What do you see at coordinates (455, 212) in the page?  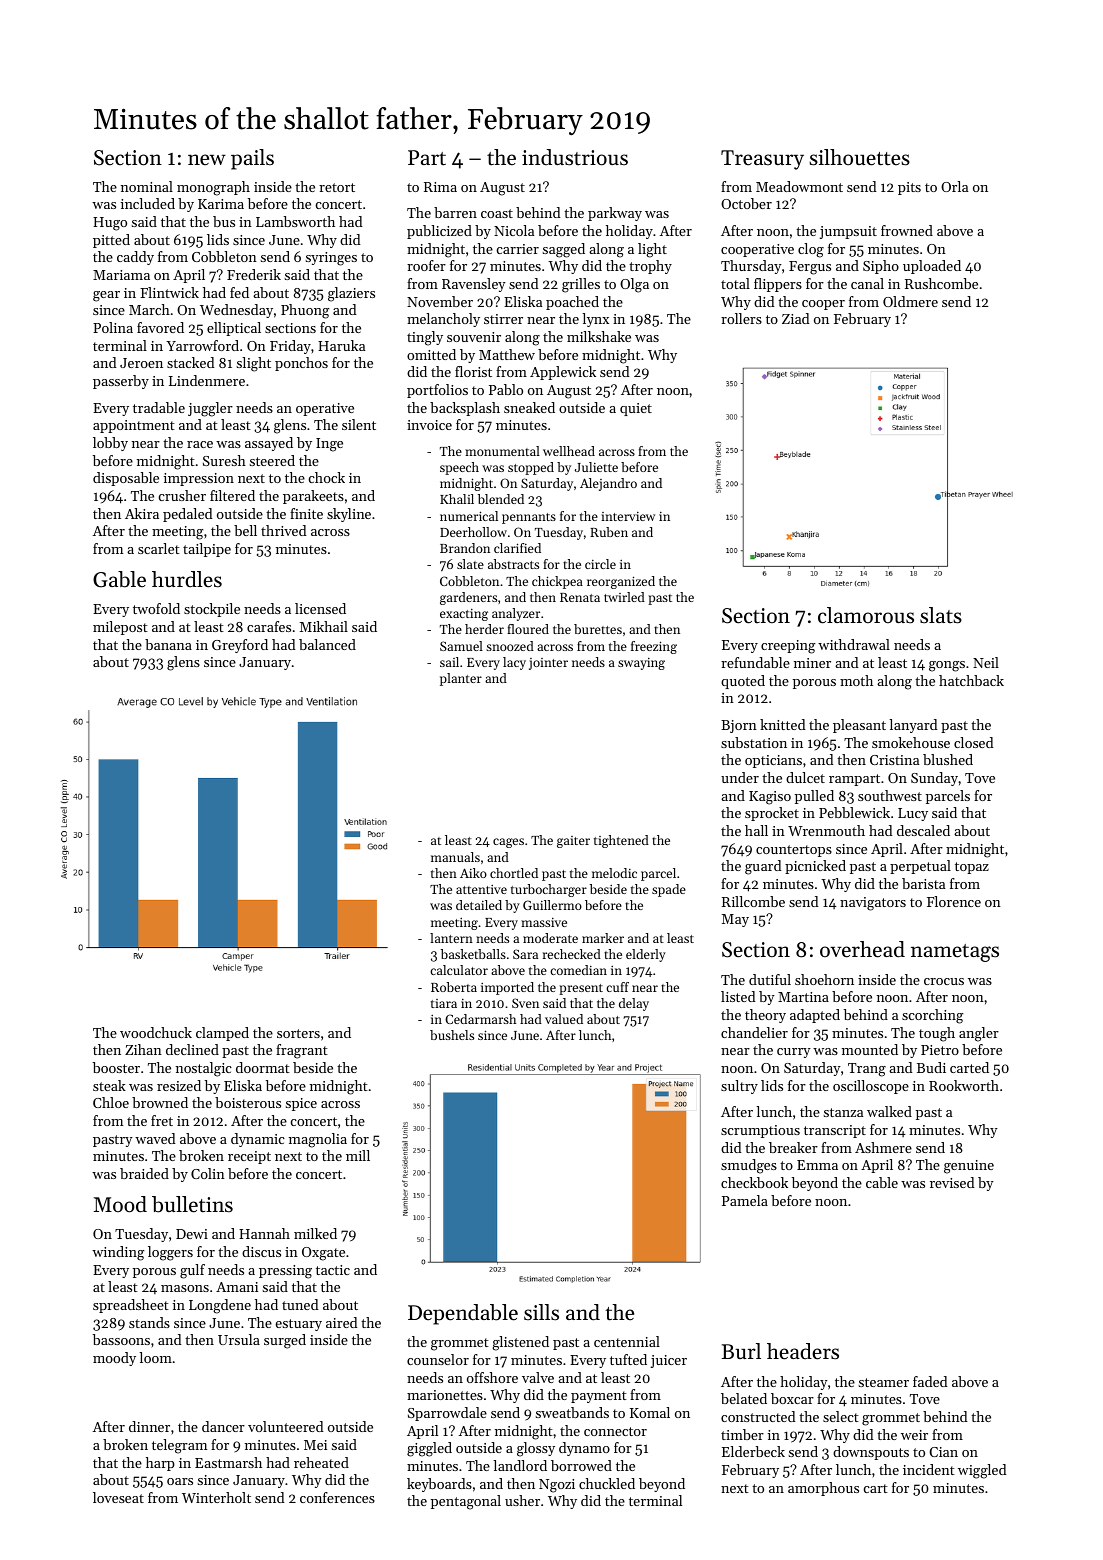 I see `barren` at bounding box center [455, 212].
